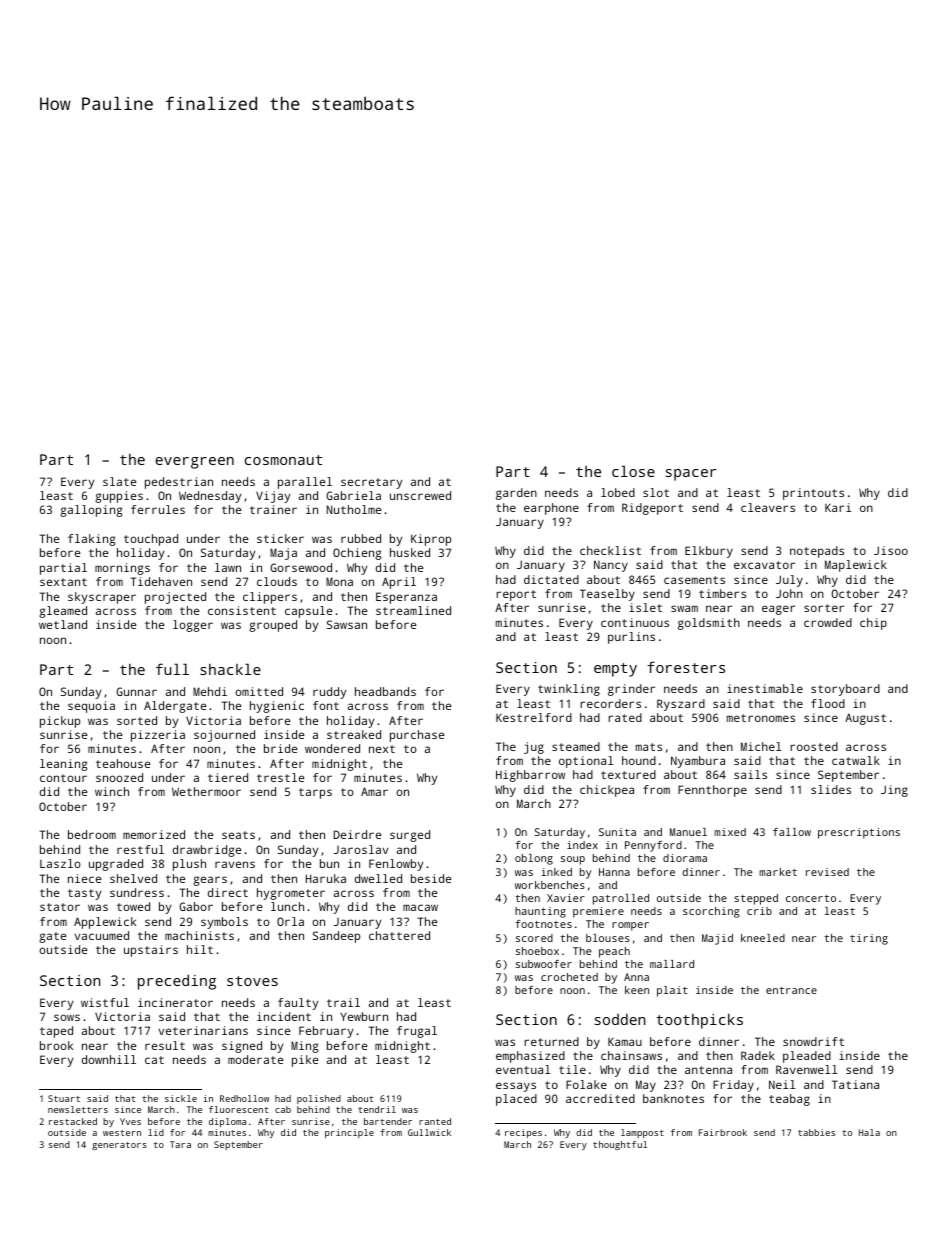 This screenshot has height=1233, width=952. I want to click on flood, so click(828, 703).
